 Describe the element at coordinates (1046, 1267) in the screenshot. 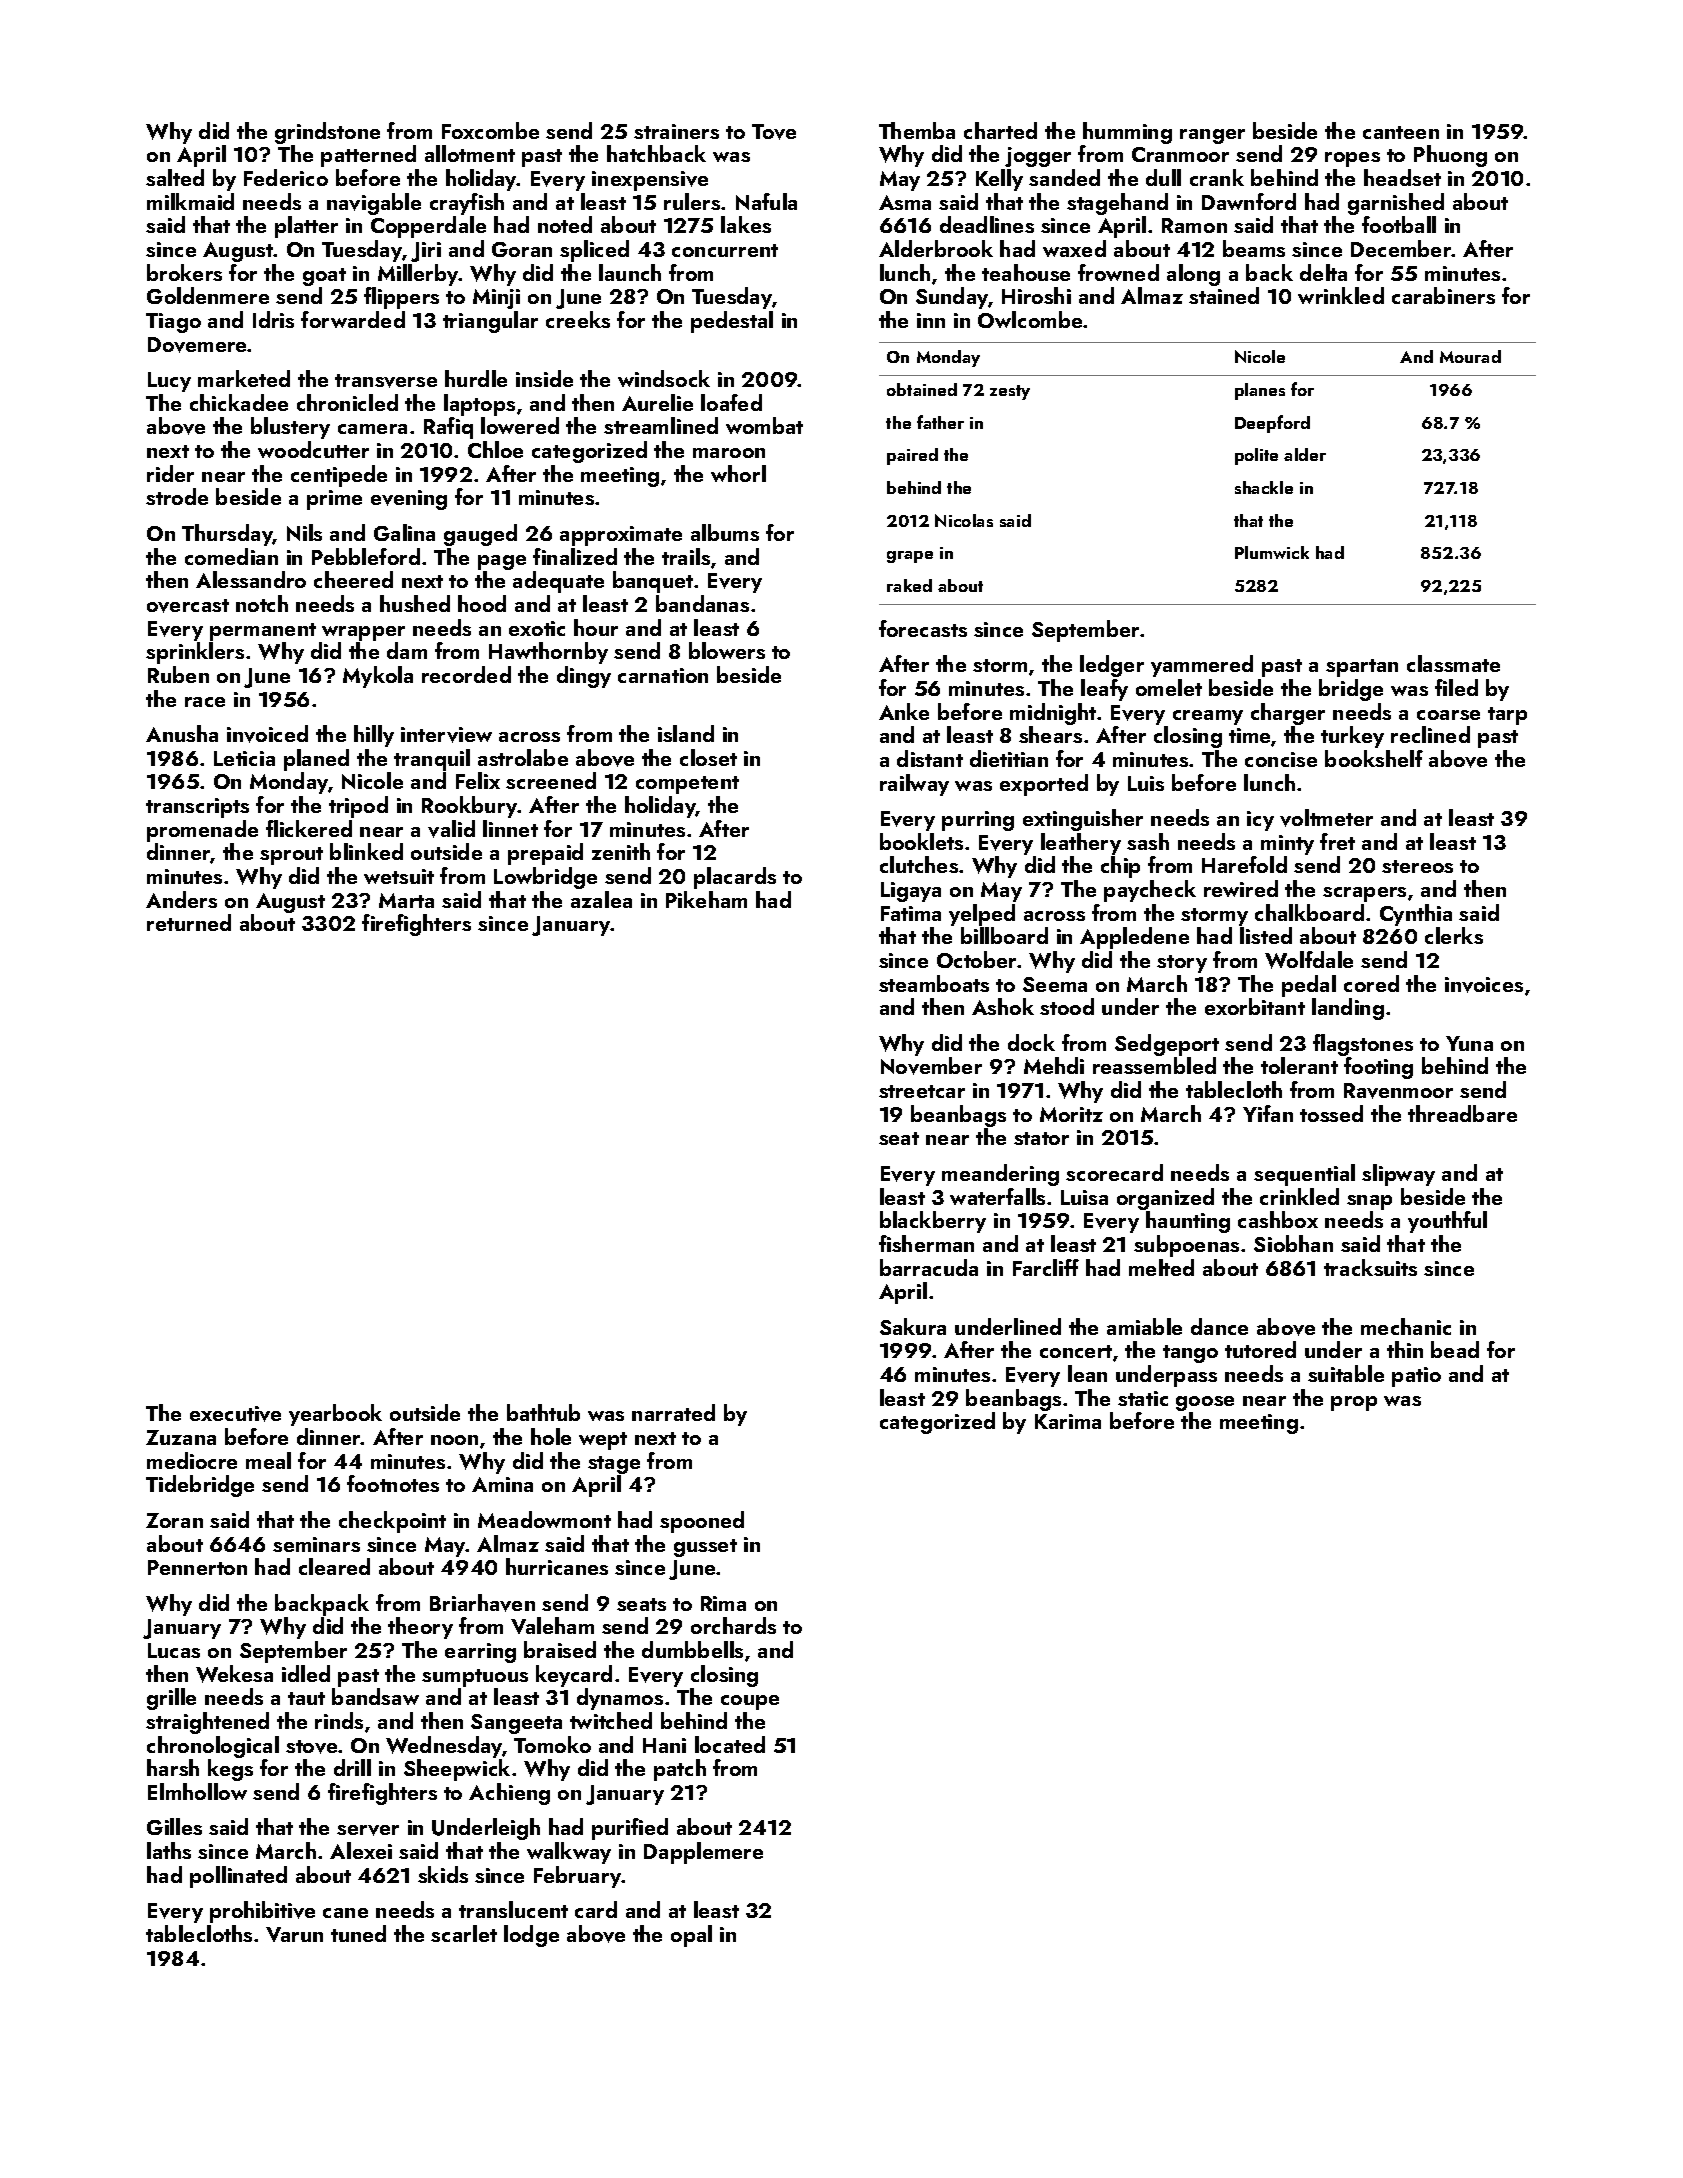

I see `Farcliff` at that location.
